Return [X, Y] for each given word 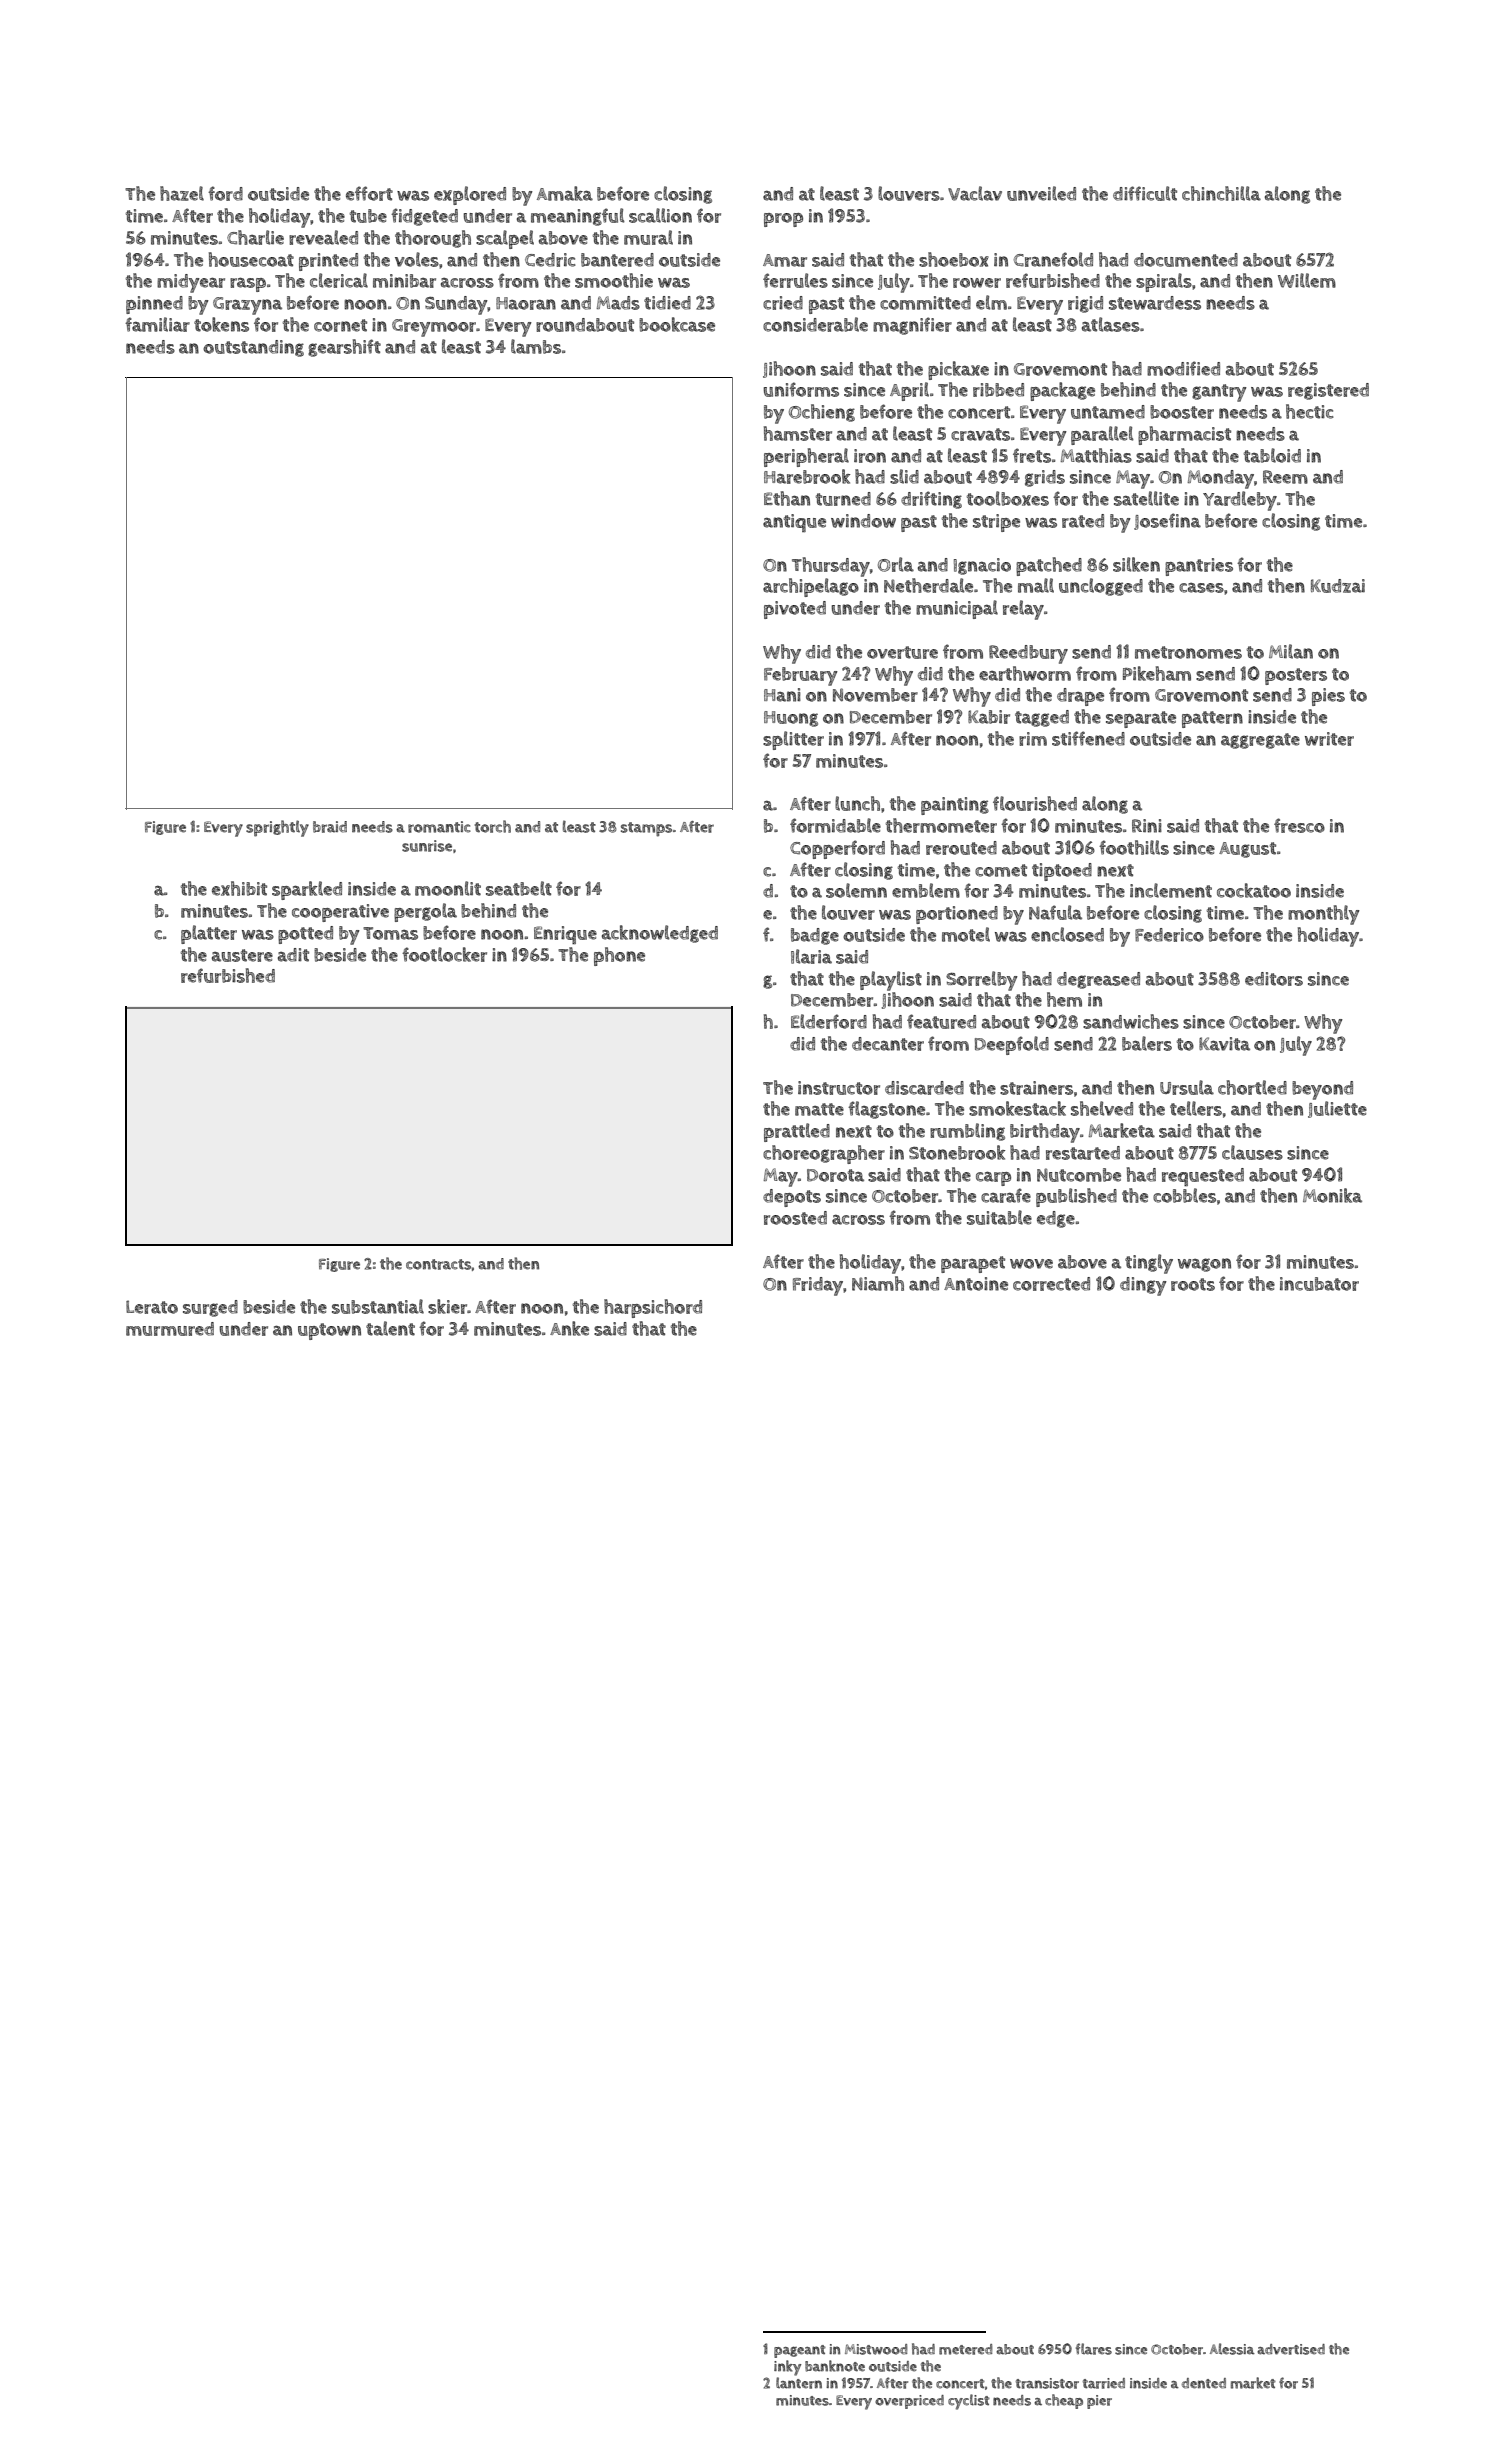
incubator [1319, 1284]
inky [788, 2368]
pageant [800, 2351]
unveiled [1041, 193]
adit [293, 955]
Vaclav [975, 193]
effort [369, 193]
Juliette [1337, 1109]
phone [619, 956]
